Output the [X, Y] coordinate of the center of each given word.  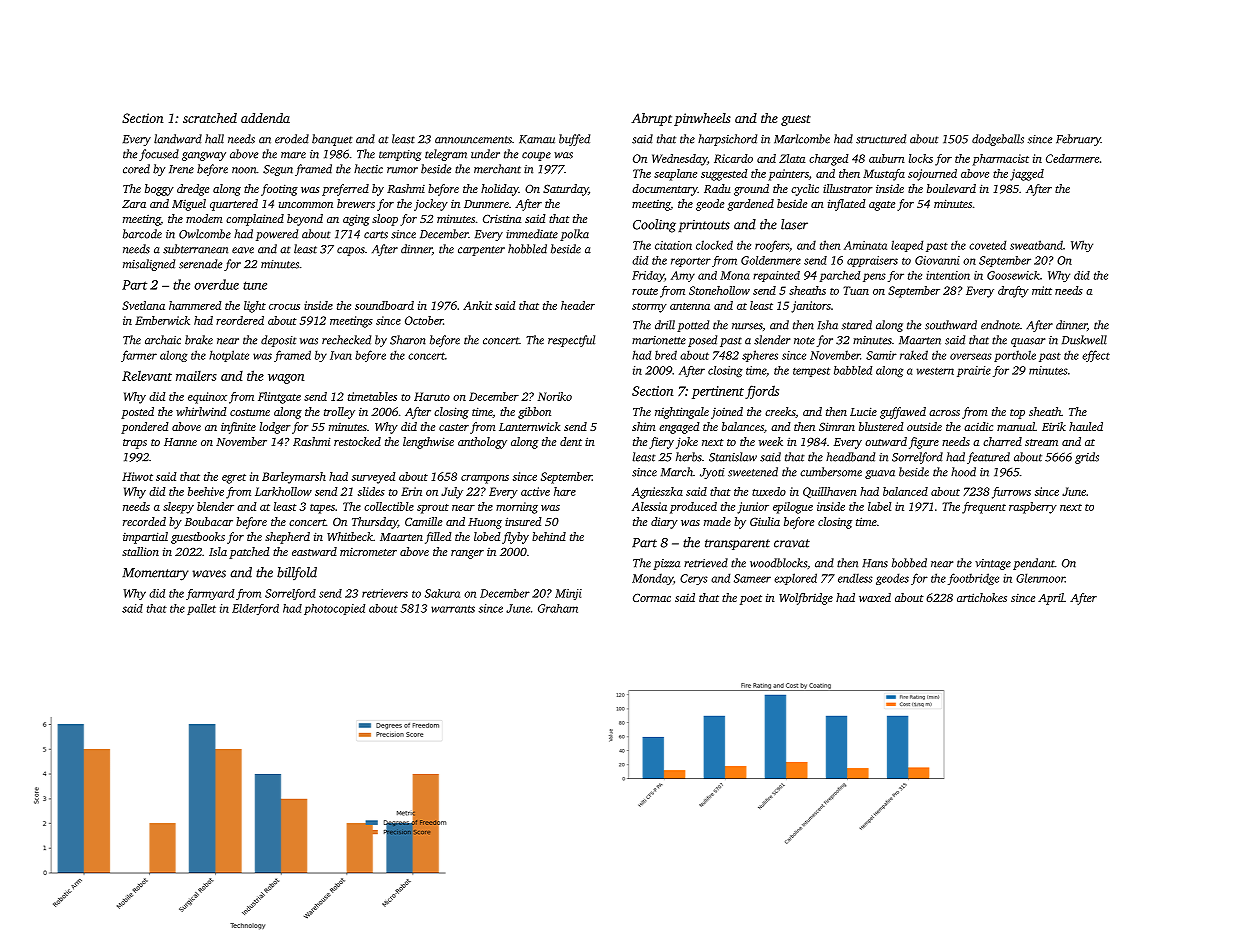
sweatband [1036, 245]
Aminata [865, 245]
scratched [210, 118]
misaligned [149, 265]
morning [517, 508]
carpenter [481, 251]
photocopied [334, 609]
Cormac [652, 598]
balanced [905, 491]
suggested [724, 175]
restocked [357, 441]
